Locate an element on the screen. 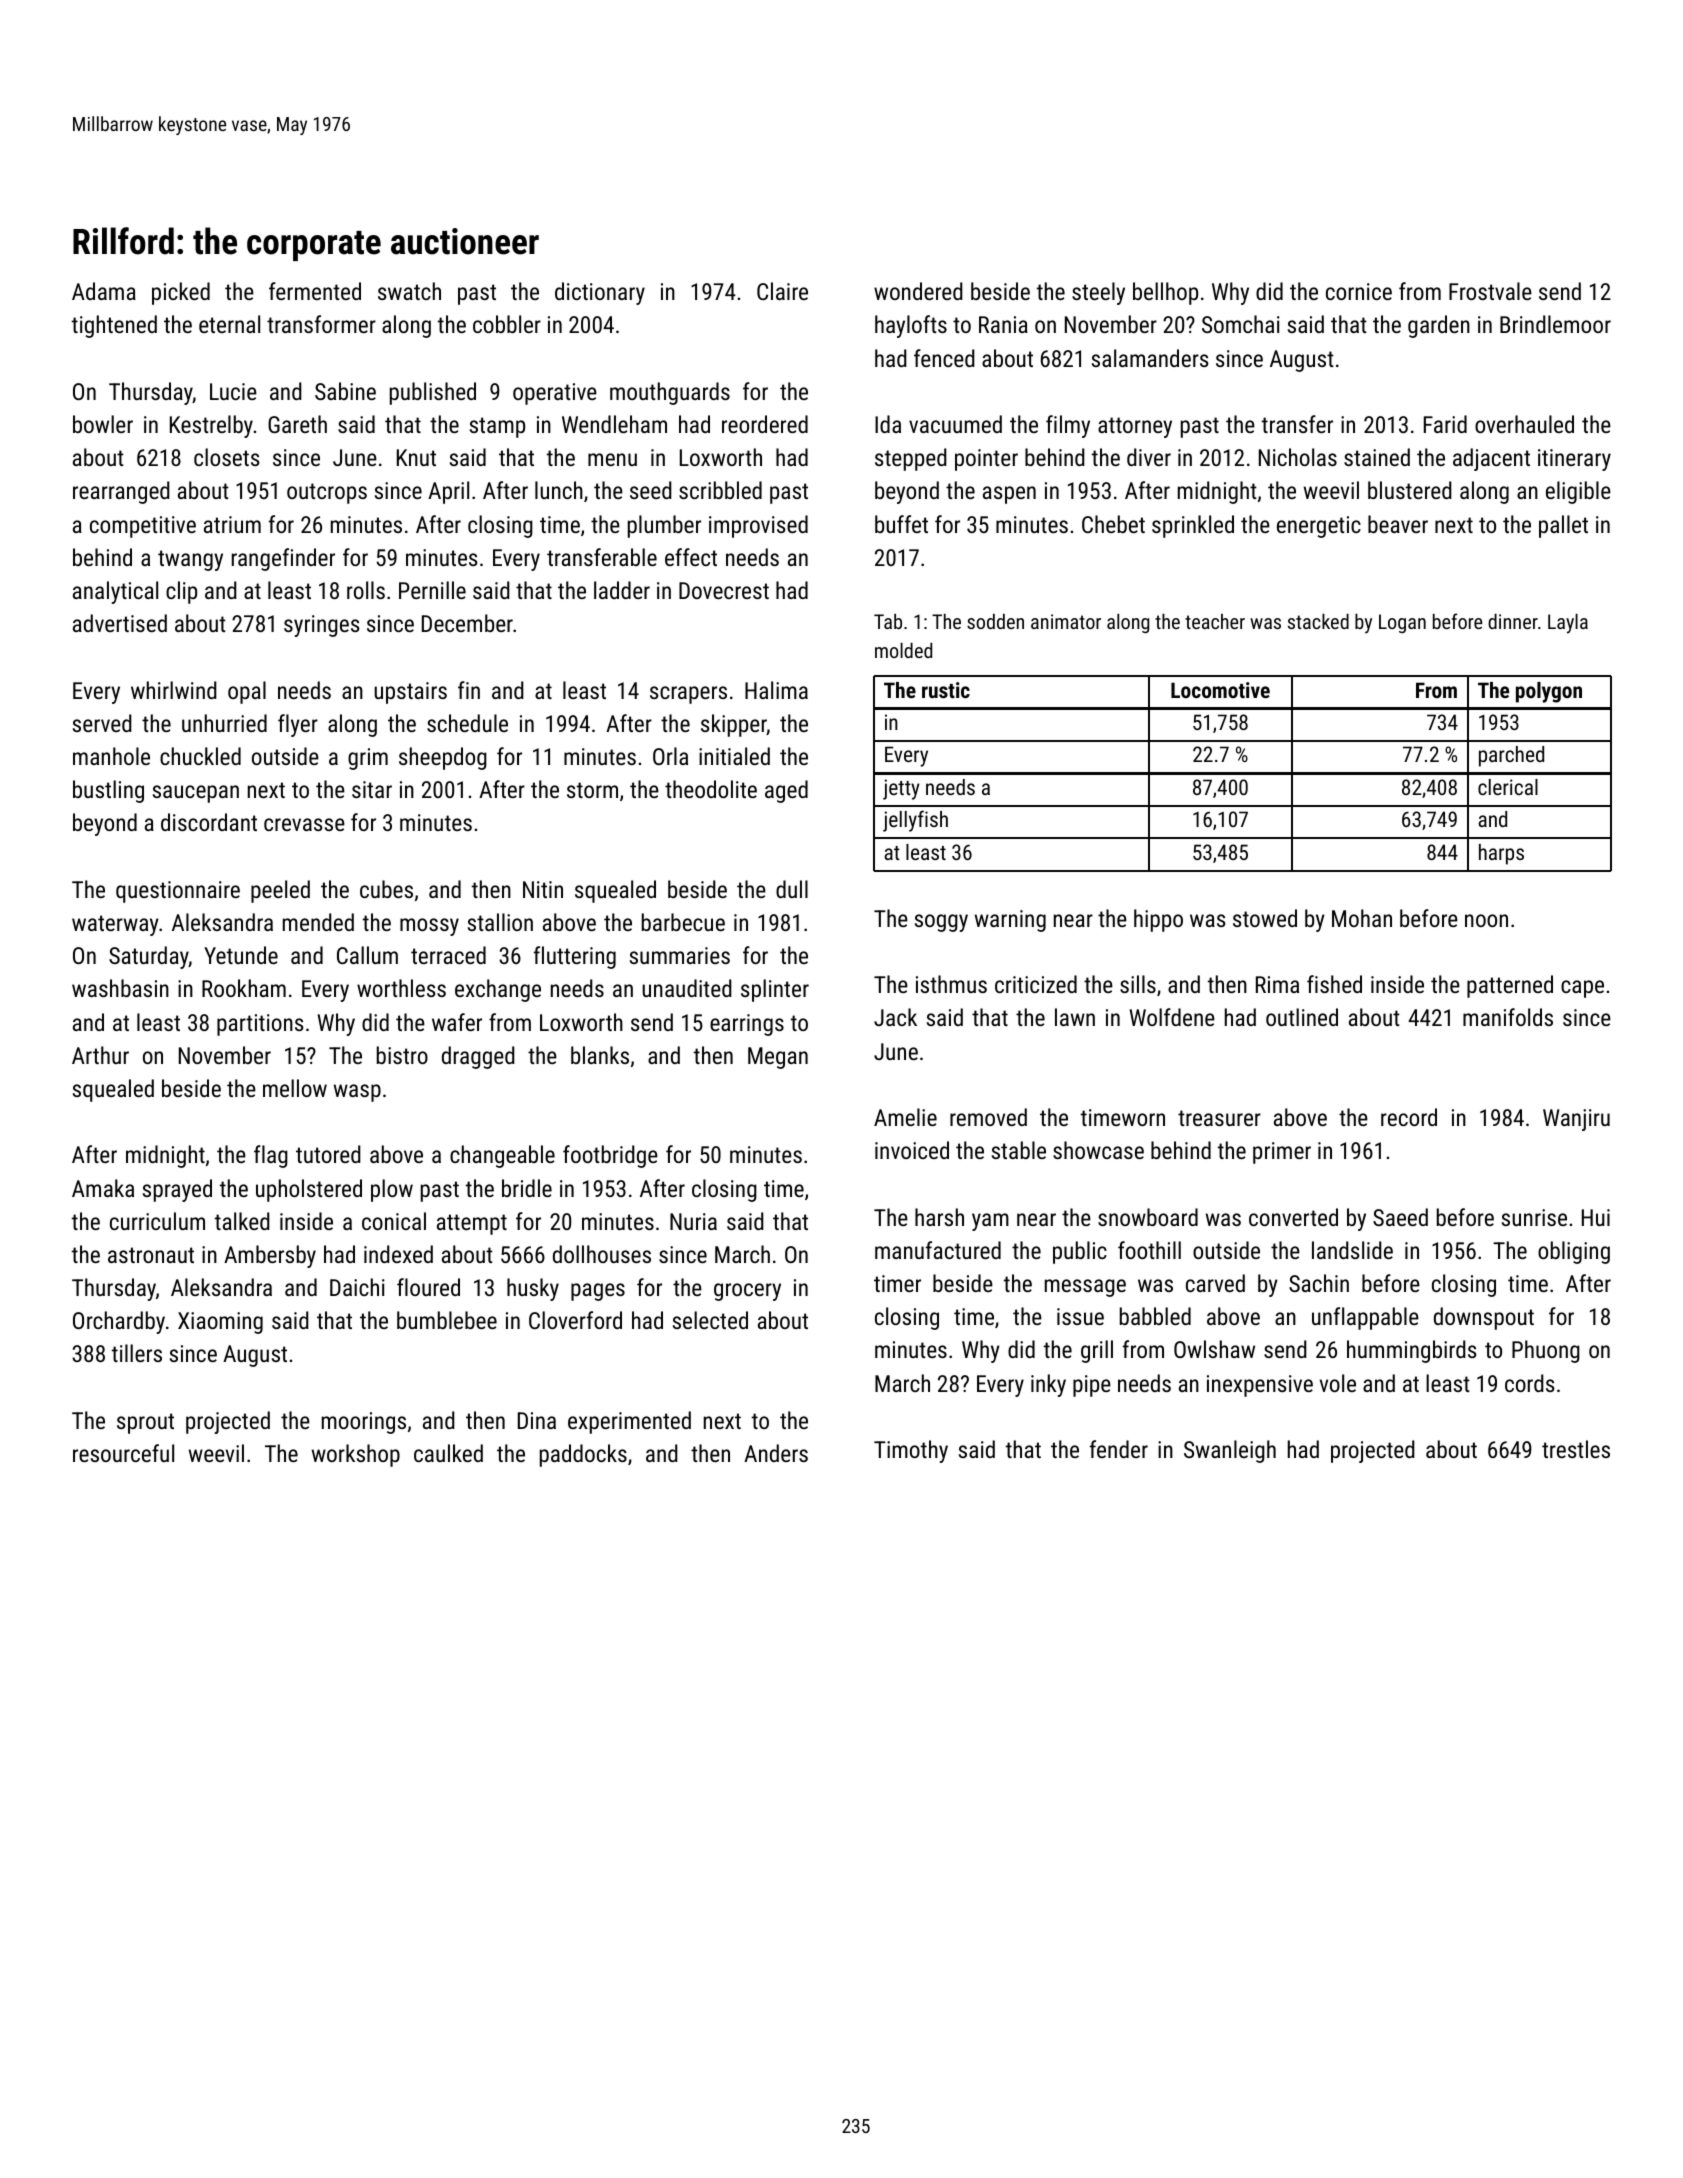 The width and height of the screenshot is (1683, 2178). public is located at coordinates (1080, 1252).
